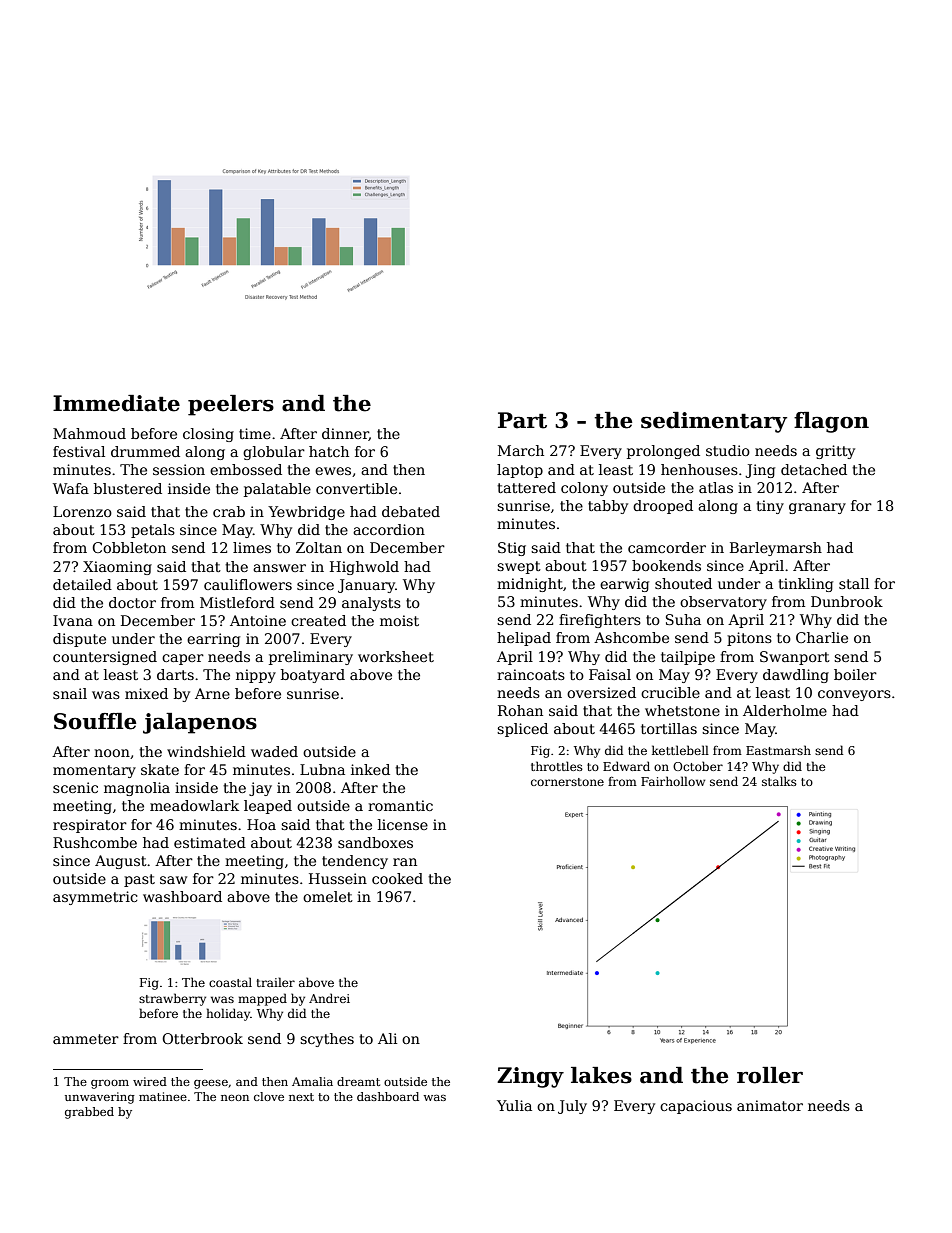 Image resolution: width=952 pixels, height=1233 pixels. I want to click on blustered, so click(128, 488).
